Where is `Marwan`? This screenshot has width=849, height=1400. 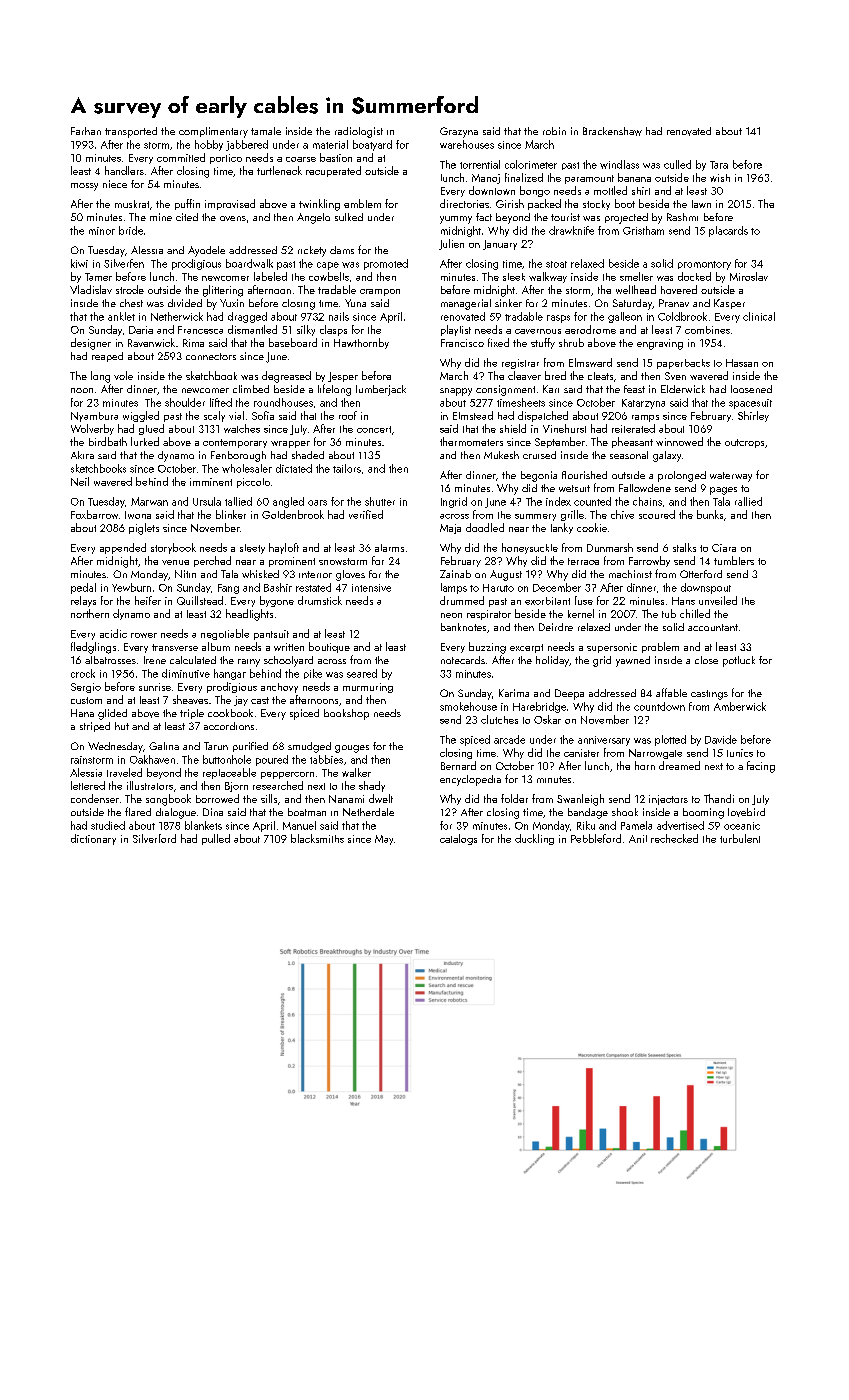
Marwan is located at coordinates (149, 501).
